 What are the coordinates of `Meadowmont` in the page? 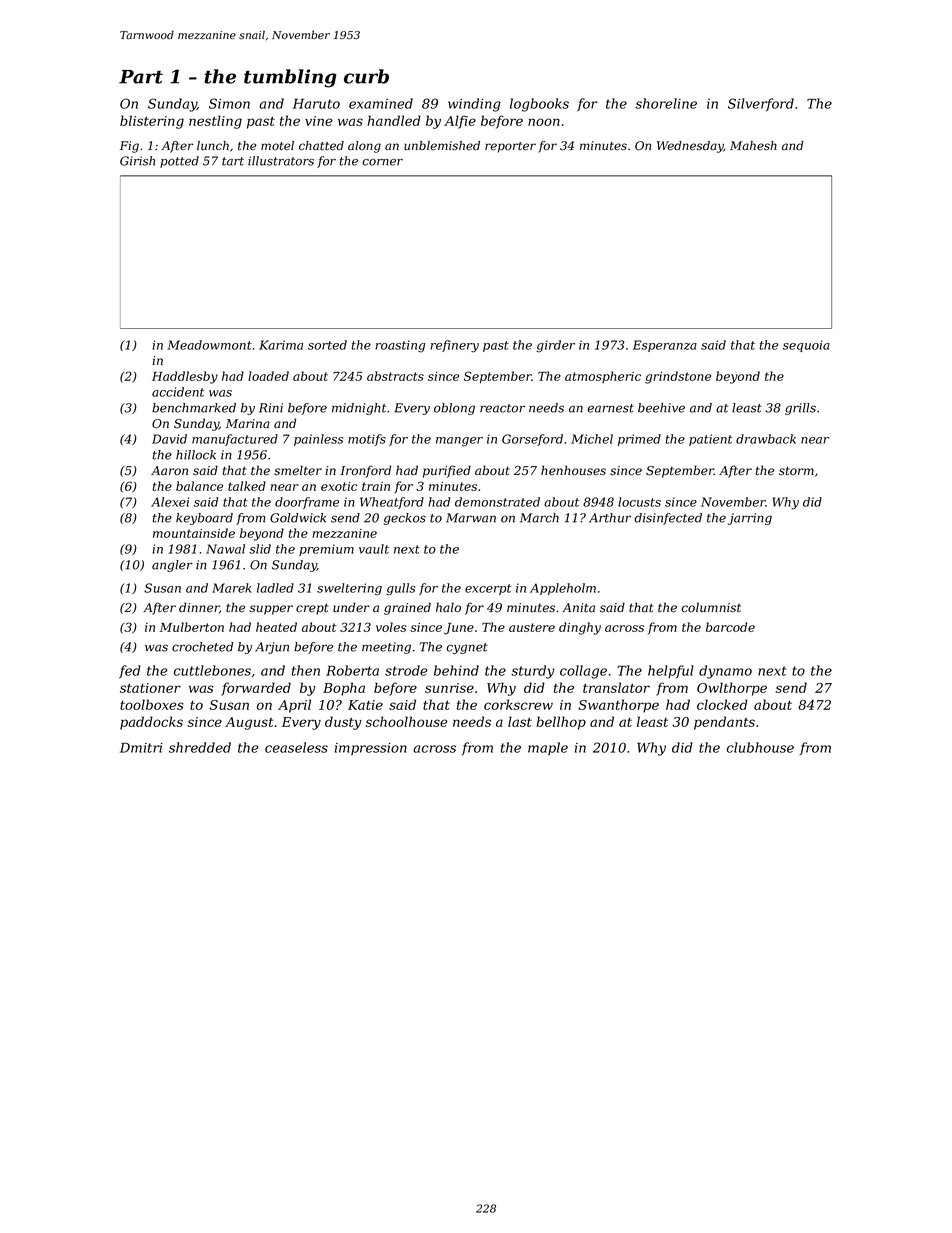 It's located at (209, 345).
